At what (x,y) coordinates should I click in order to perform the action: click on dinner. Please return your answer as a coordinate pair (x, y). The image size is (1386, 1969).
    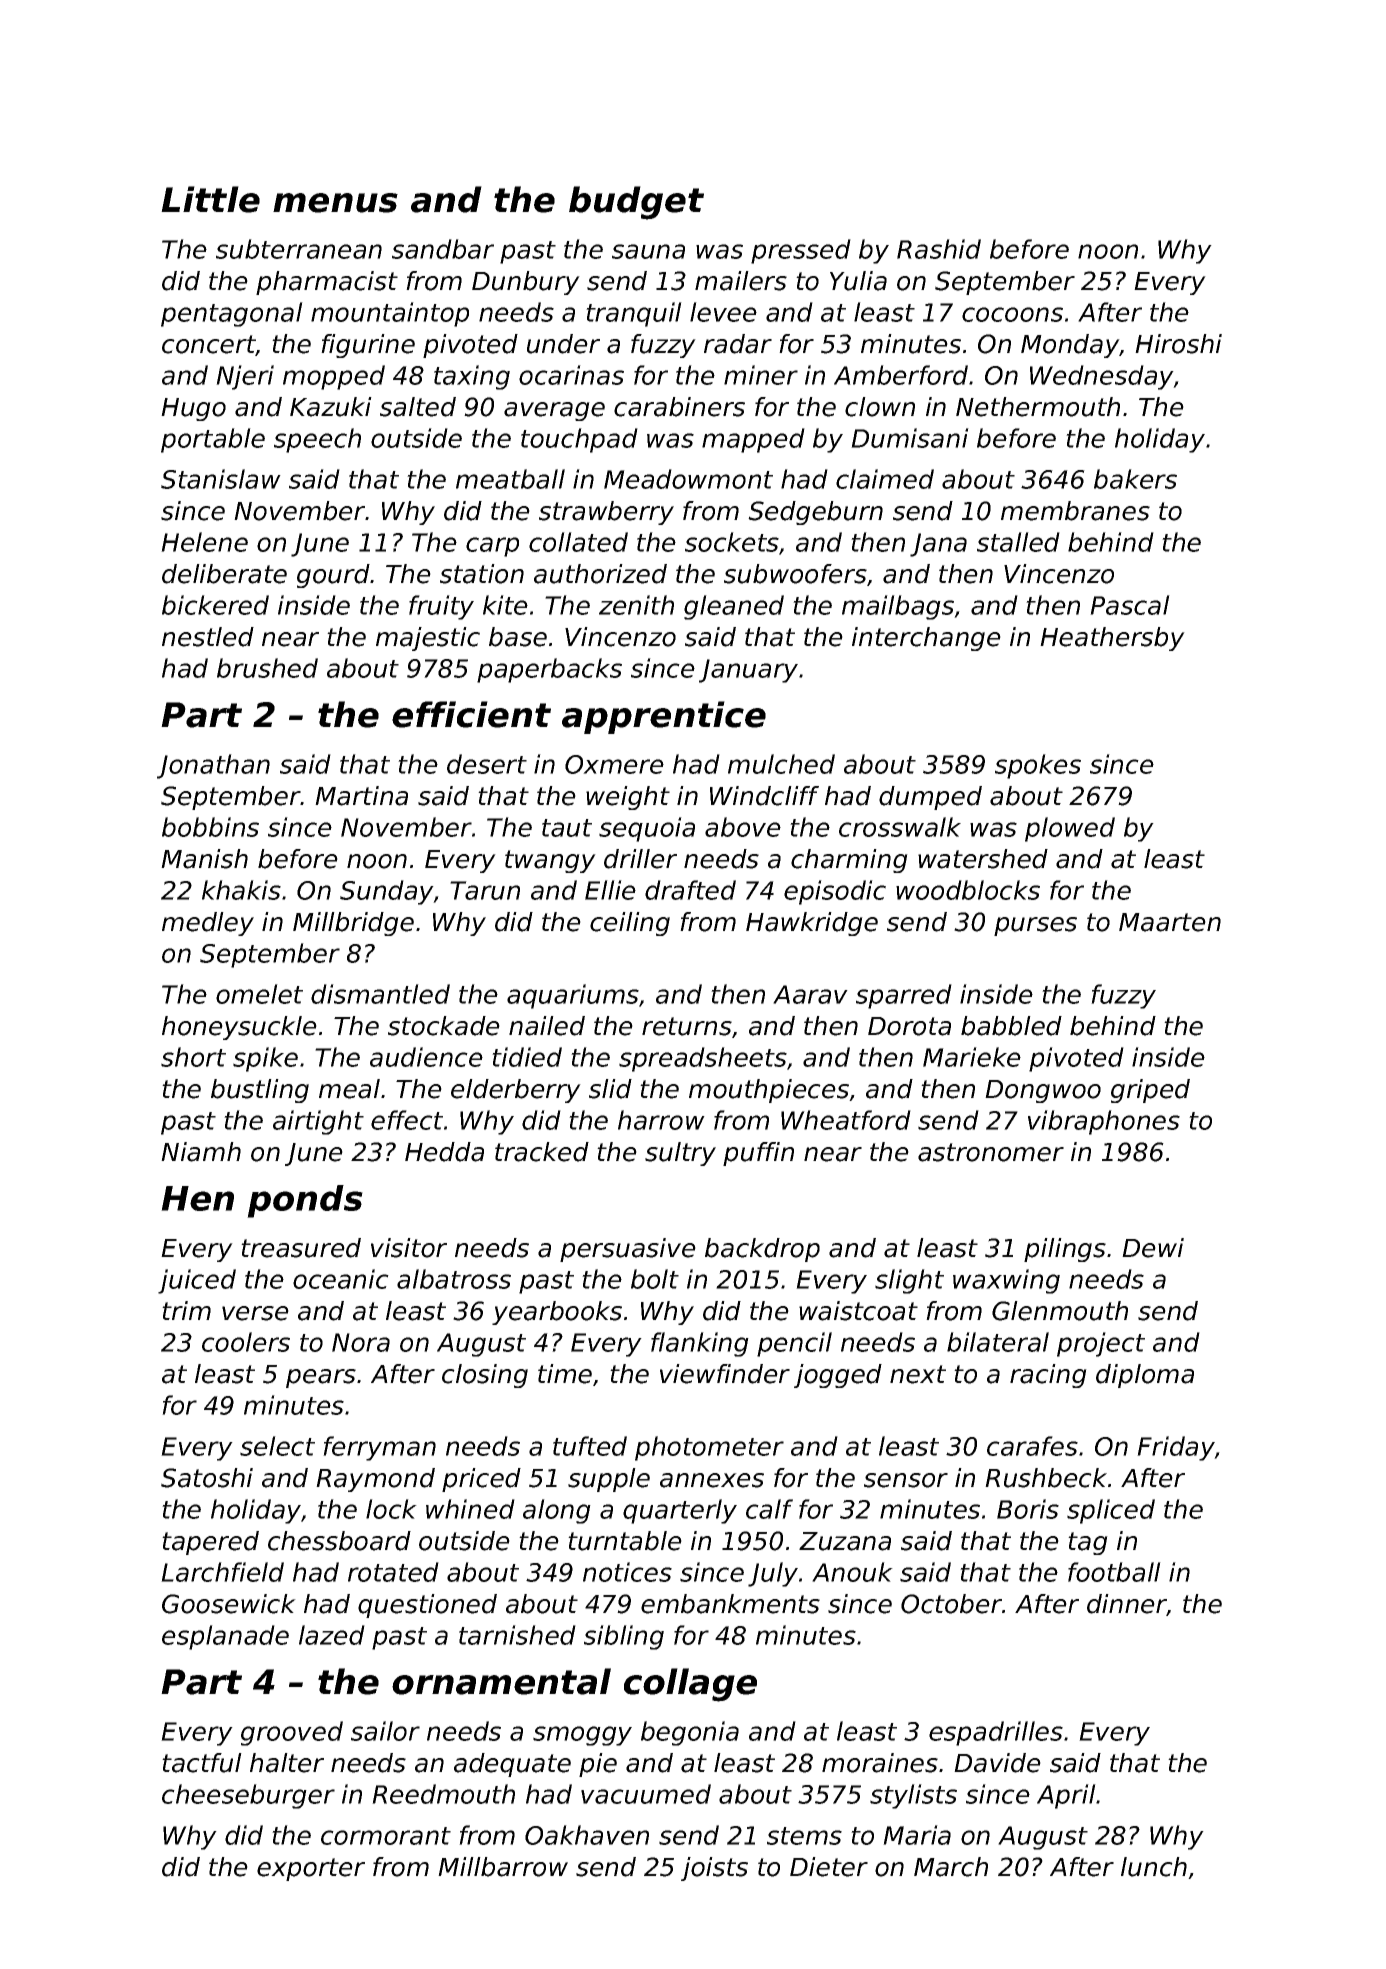
    Looking at the image, I should click on (1127, 1605).
